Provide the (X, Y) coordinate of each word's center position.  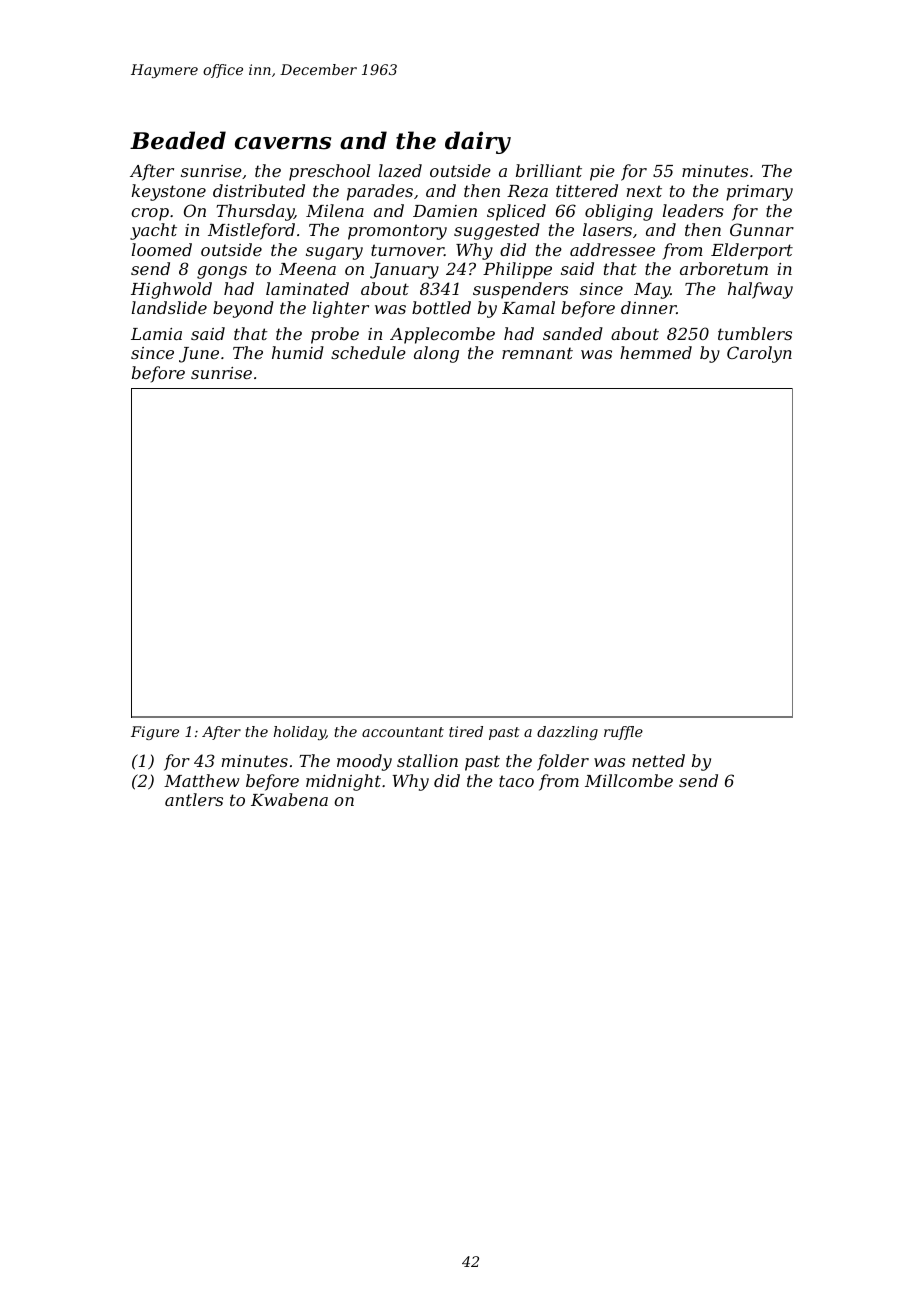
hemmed (656, 352)
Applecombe (442, 335)
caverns (283, 143)
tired (466, 731)
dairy (478, 142)
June (199, 355)
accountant (403, 732)
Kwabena (289, 799)
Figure (155, 733)
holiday (300, 733)
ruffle (623, 733)
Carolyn (759, 354)
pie (602, 173)
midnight (343, 782)
